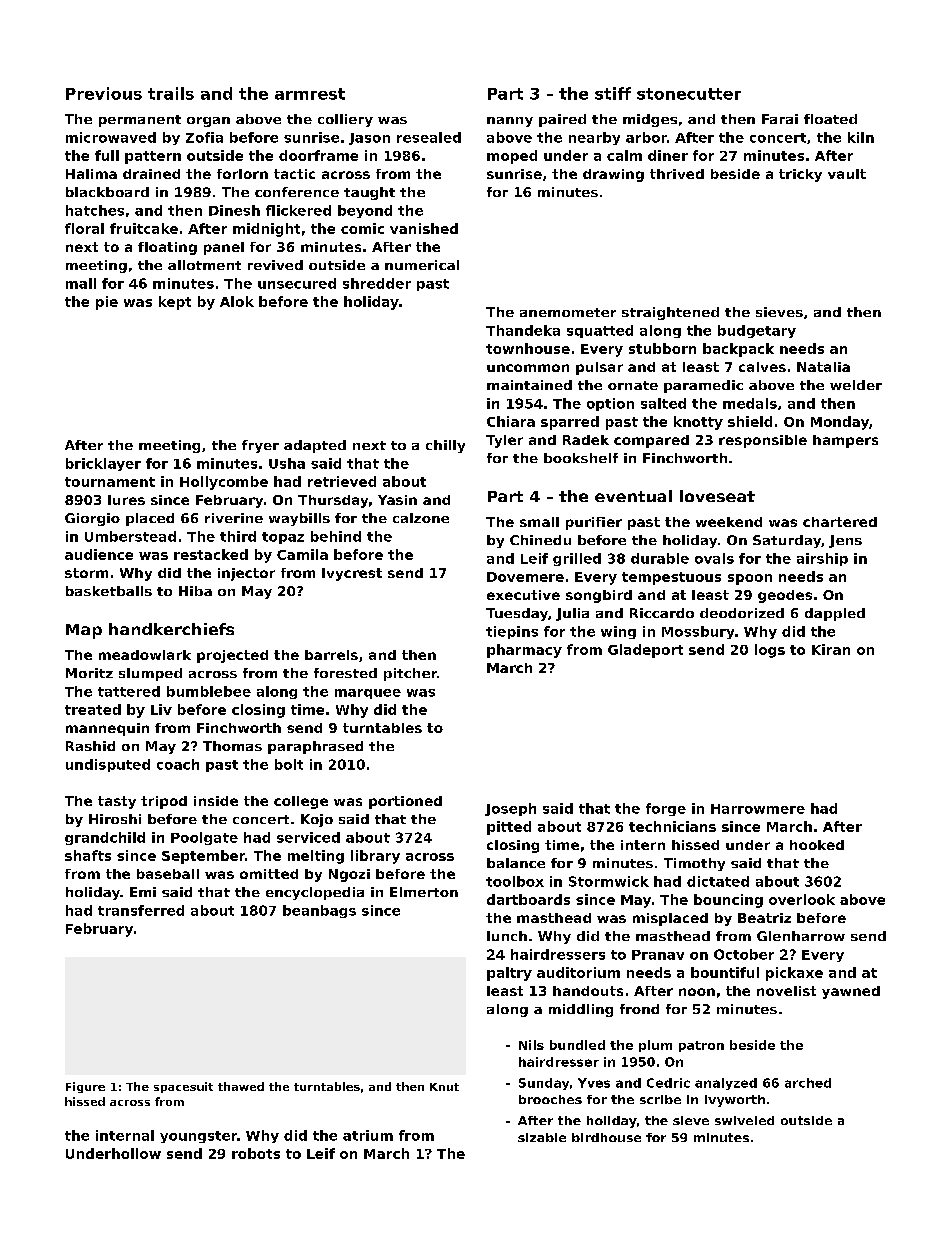  What do you see at coordinates (89, 673) in the image?
I see `Moritz` at bounding box center [89, 673].
